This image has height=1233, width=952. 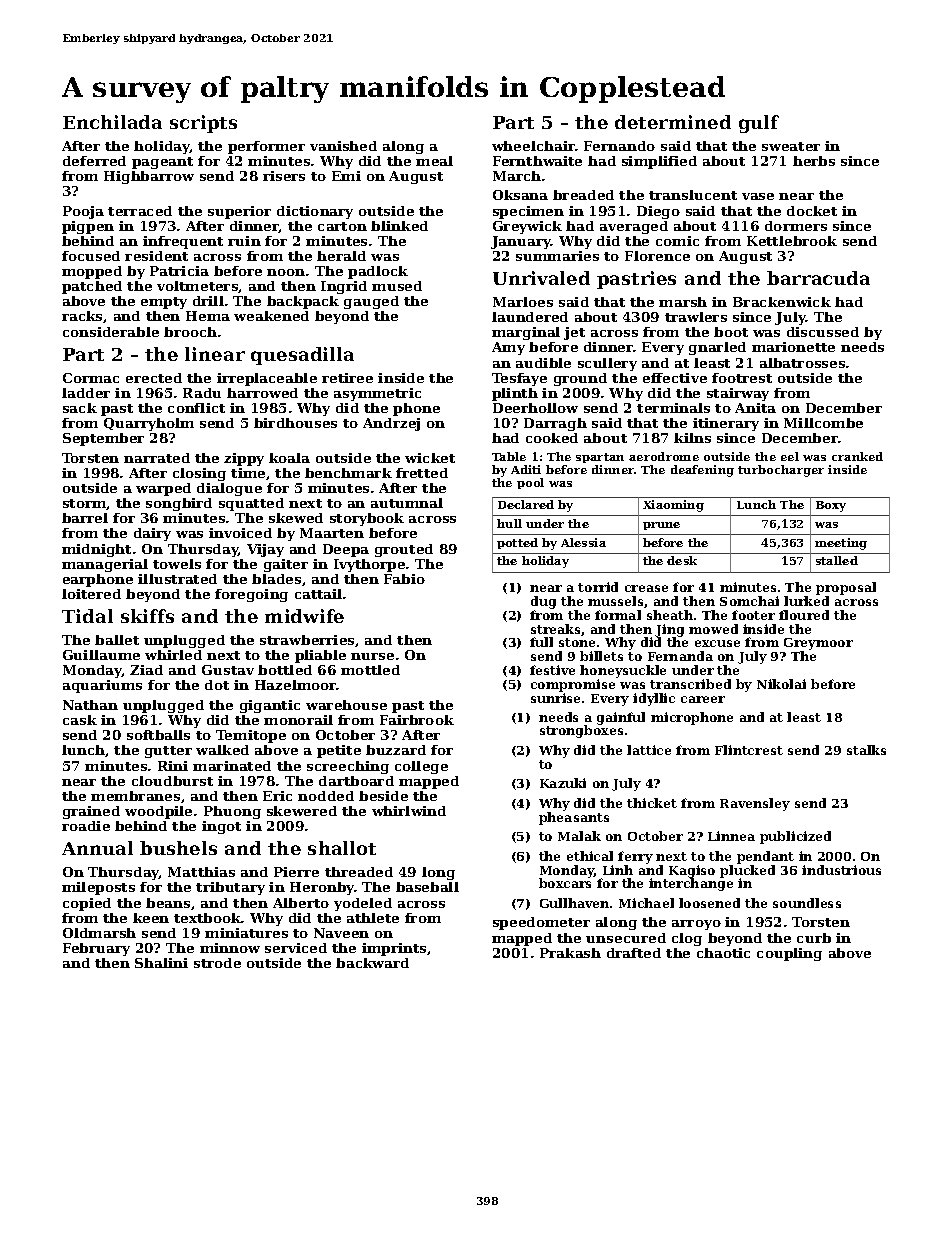 What do you see at coordinates (793, 347) in the image?
I see `marionette` at bounding box center [793, 347].
